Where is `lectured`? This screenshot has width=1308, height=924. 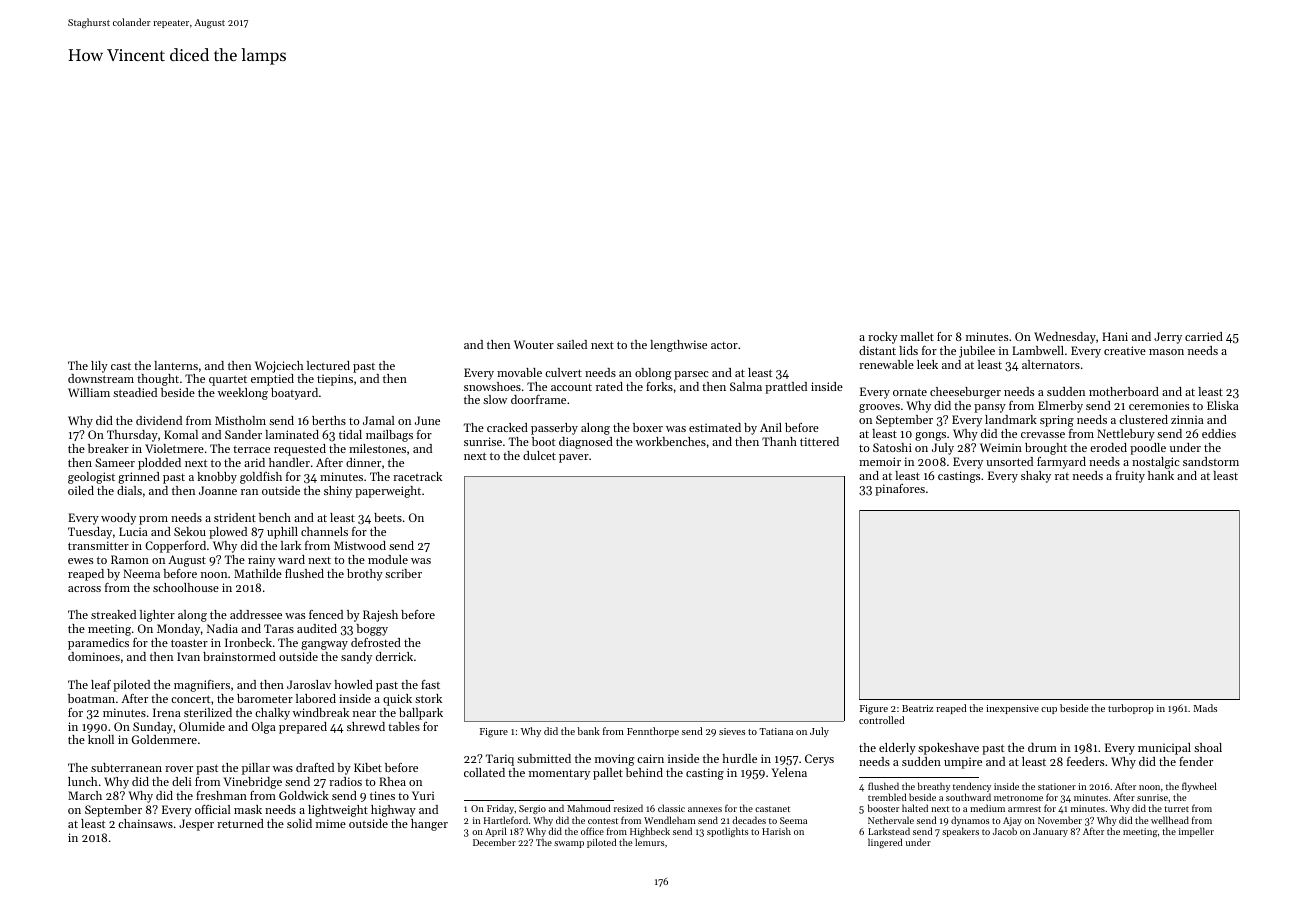 lectured is located at coordinates (328, 365).
